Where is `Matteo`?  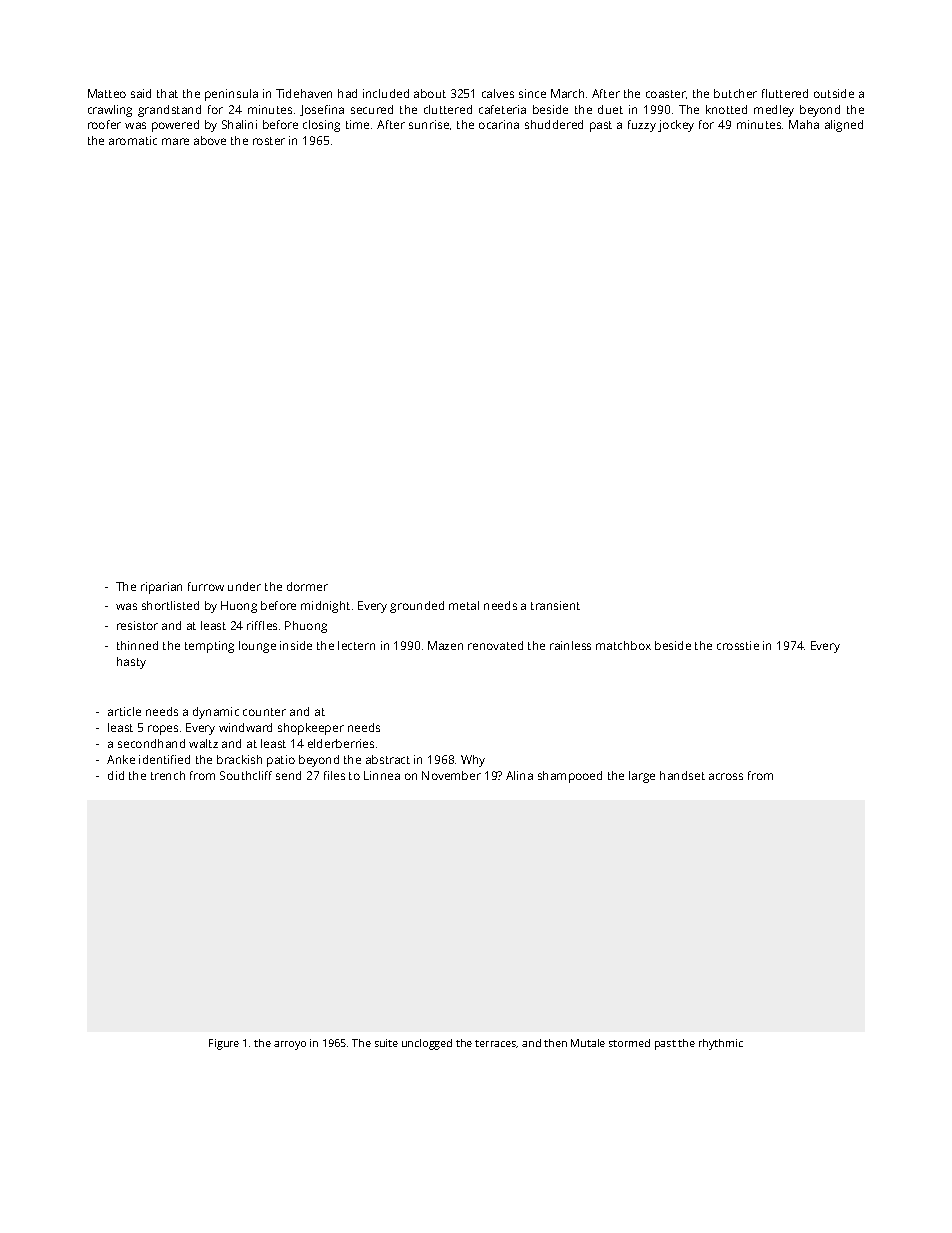
Matteo is located at coordinates (107, 93).
